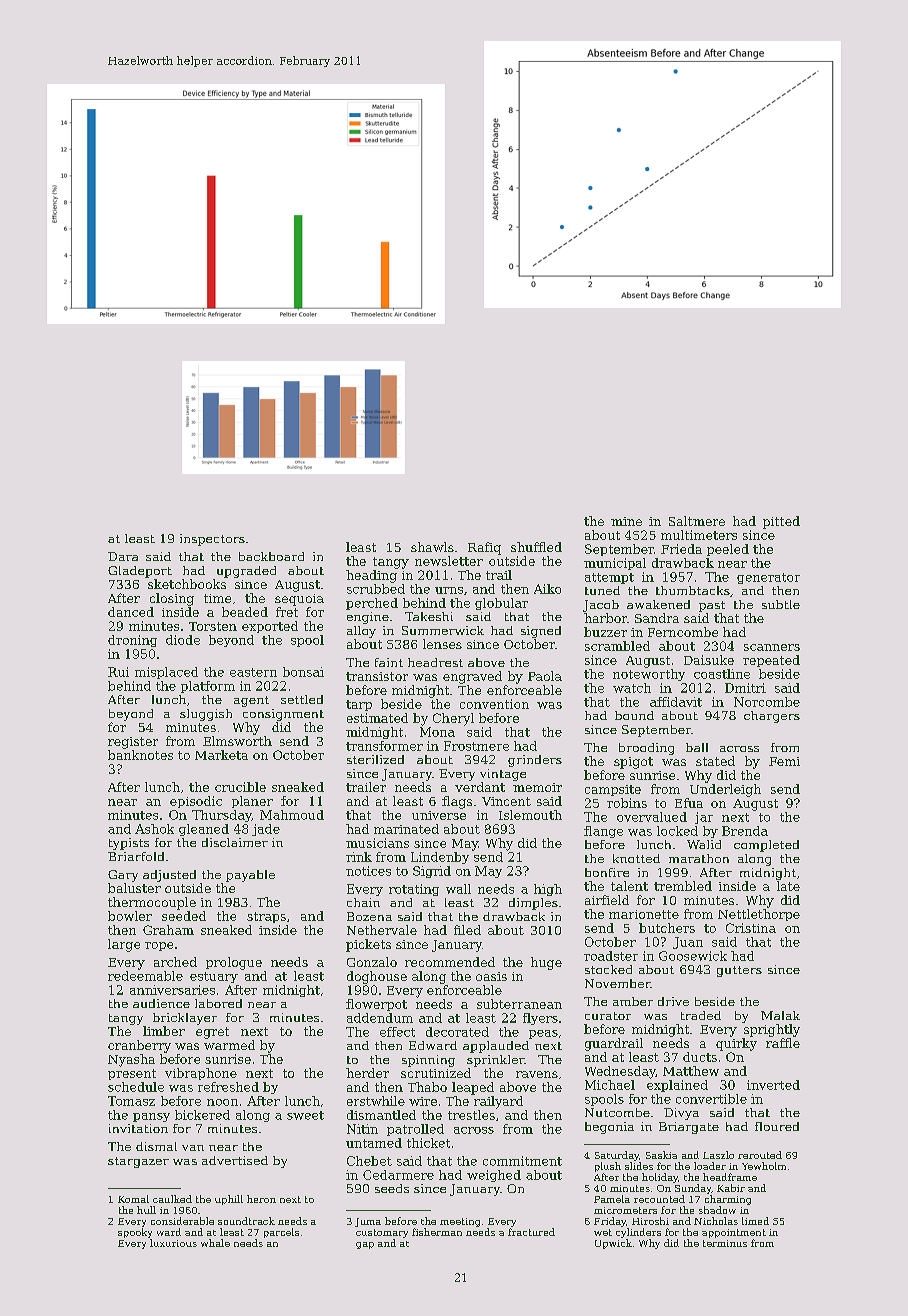 The height and width of the image is (1316, 908). Describe the element at coordinates (168, 930) in the image. I see `Graham` at that location.
